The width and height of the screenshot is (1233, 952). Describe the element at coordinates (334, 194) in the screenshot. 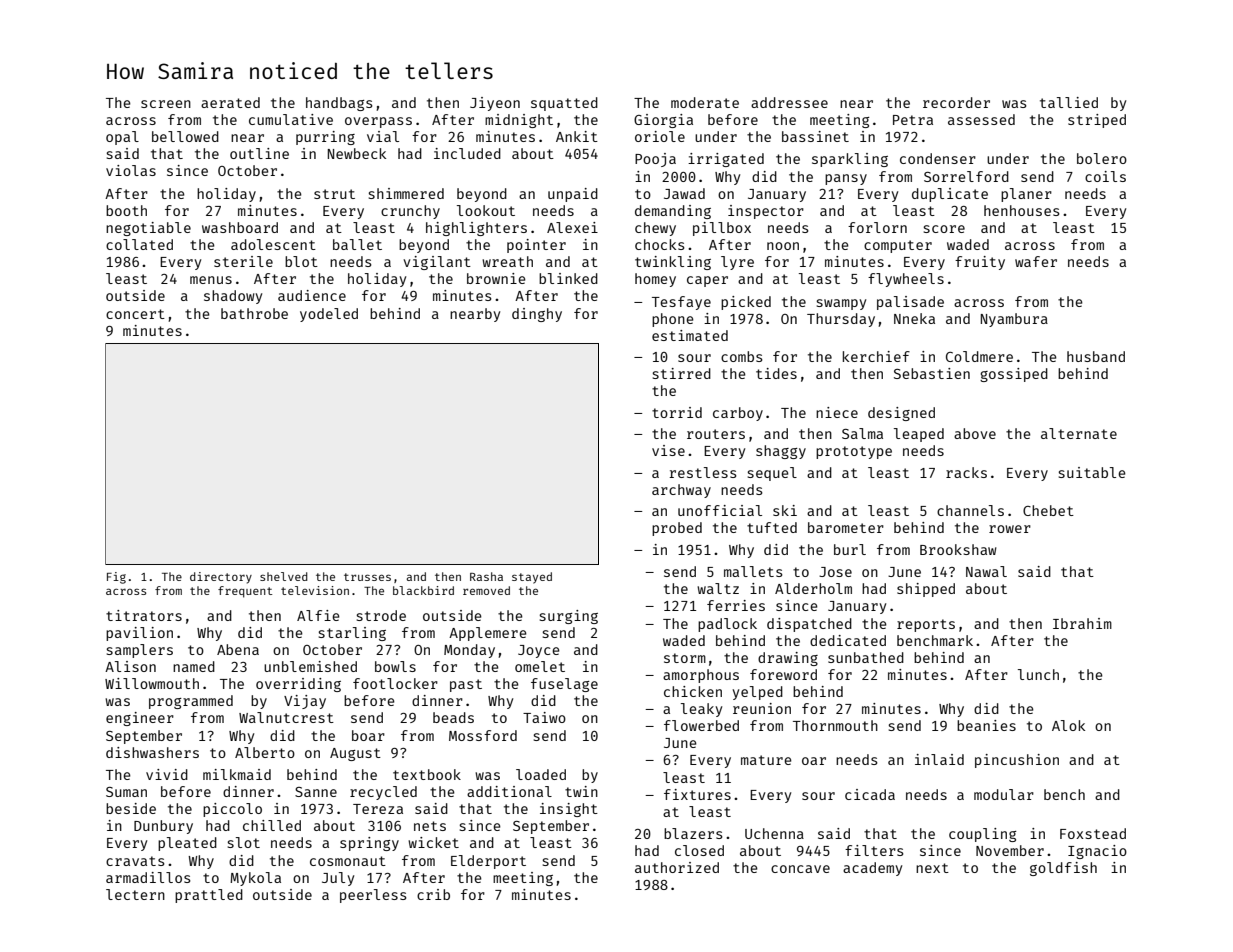

I see `strut` at that location.
